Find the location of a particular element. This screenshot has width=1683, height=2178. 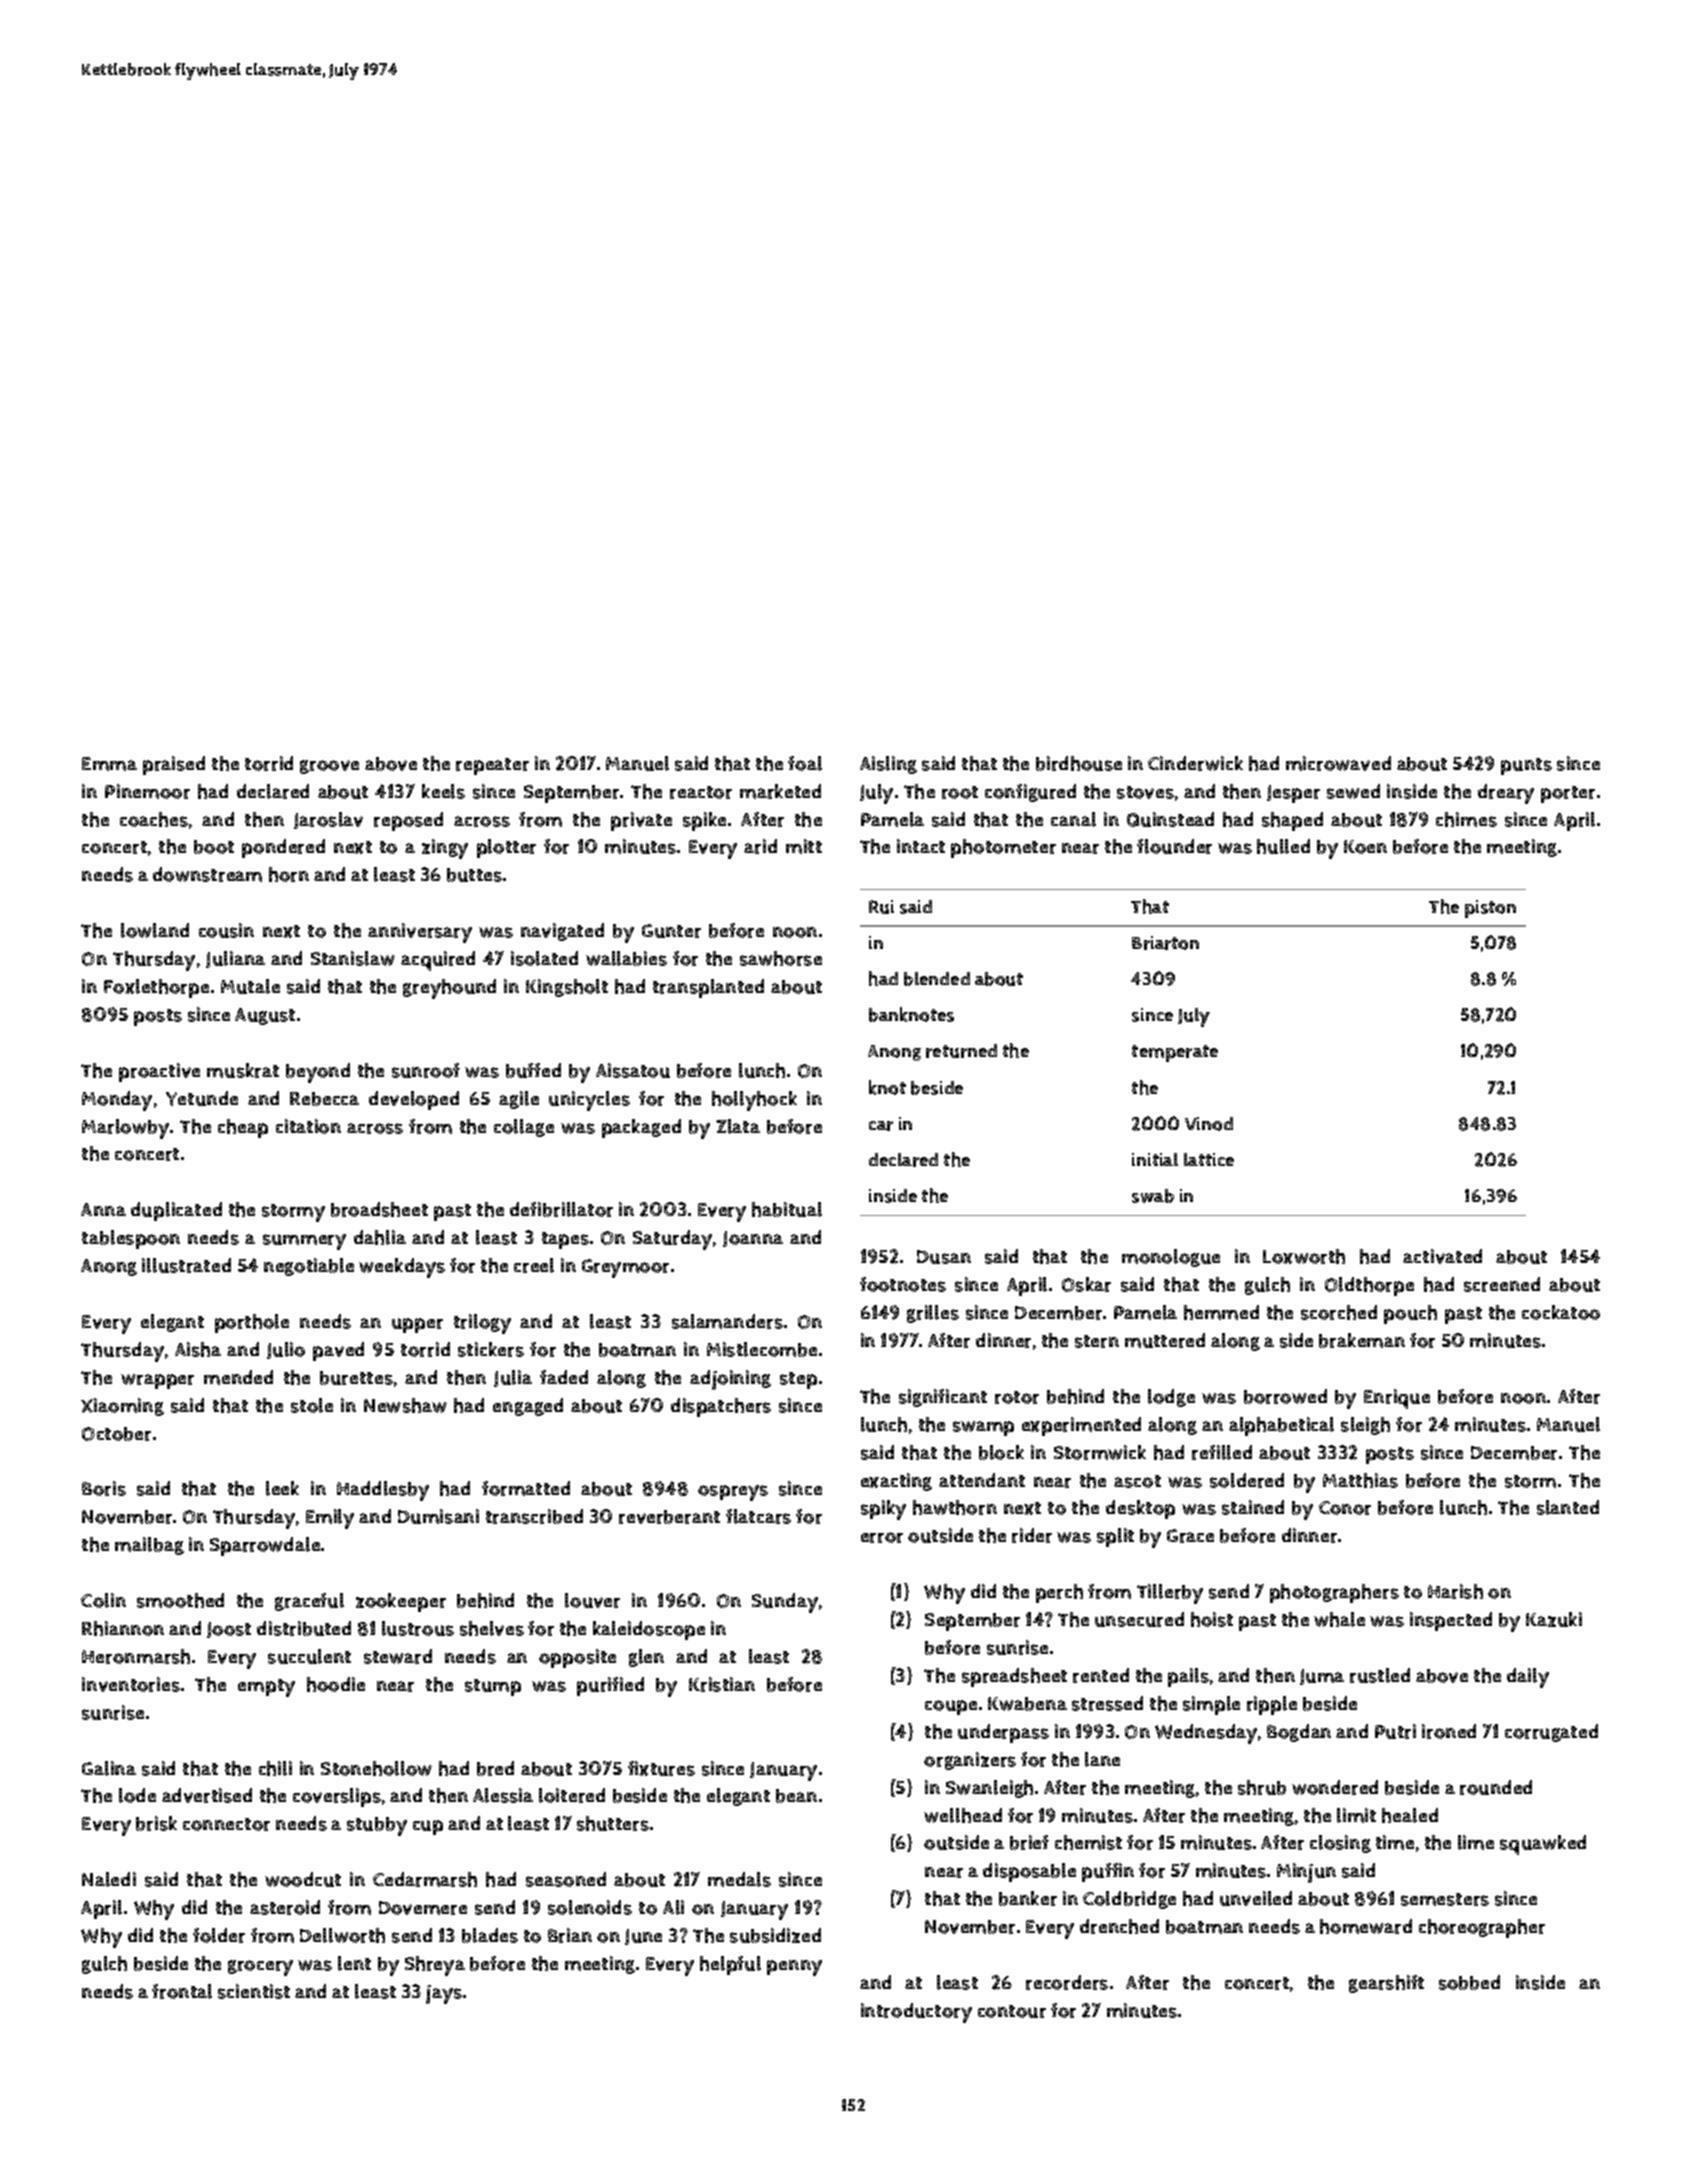

porter is located at coordinates (1568, 794).
